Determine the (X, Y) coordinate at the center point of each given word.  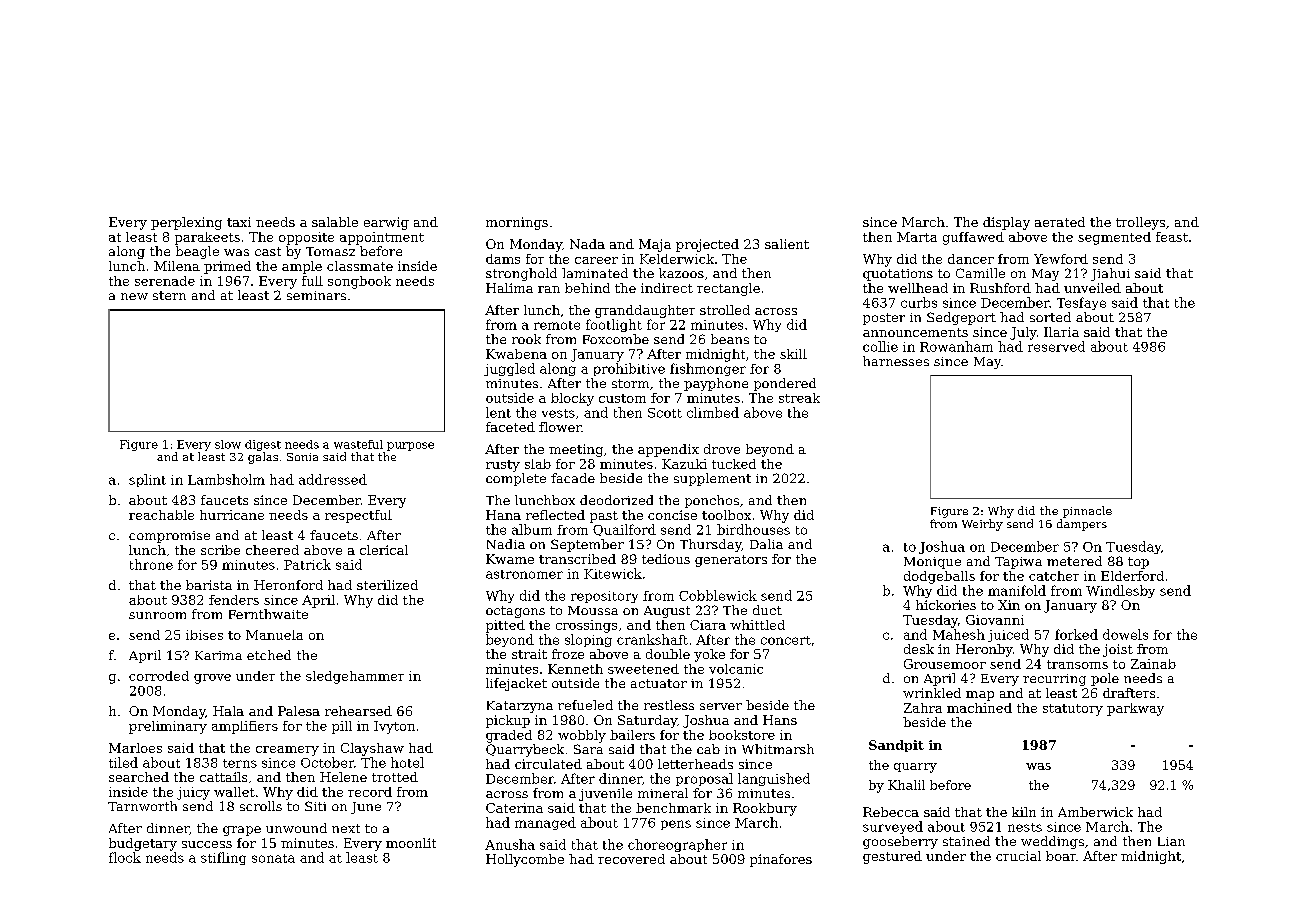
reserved (1056, 346)
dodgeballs (939, 577)
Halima (509, 288)
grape (242, 831)
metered (1074, 561)
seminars (316, 295)
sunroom (157, 615)
